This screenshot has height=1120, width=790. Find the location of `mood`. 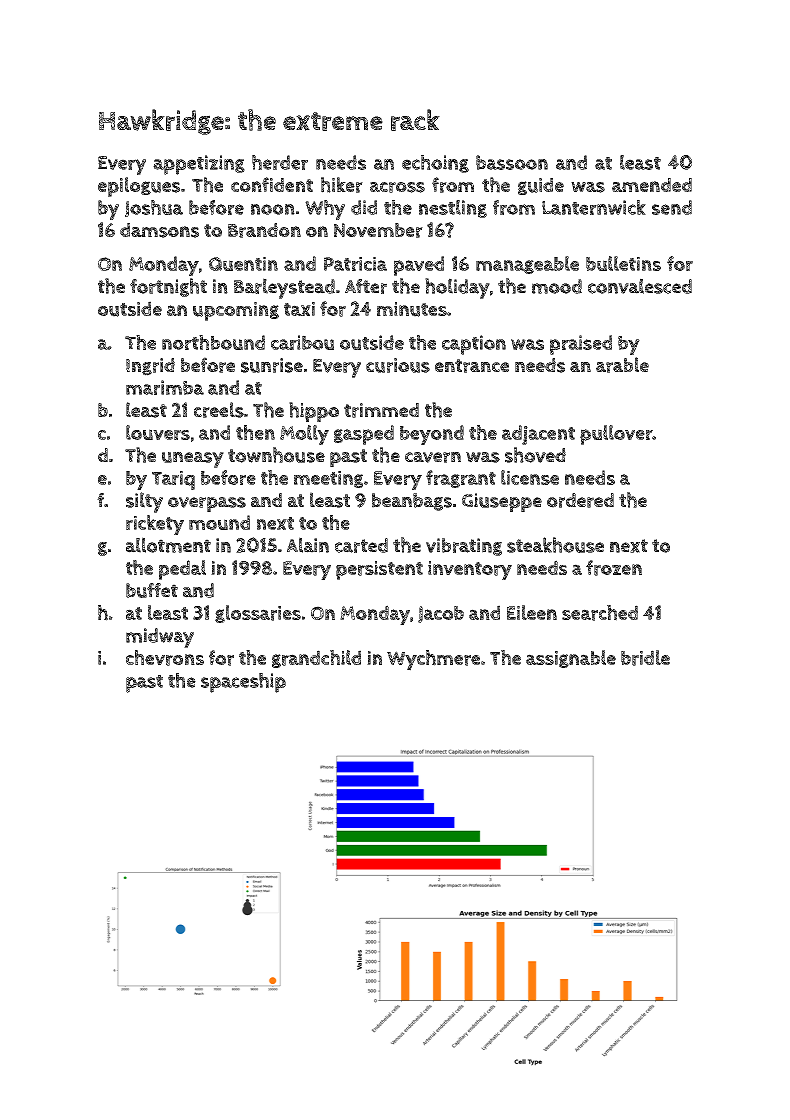

mood is located at coordinates (557, 286).
